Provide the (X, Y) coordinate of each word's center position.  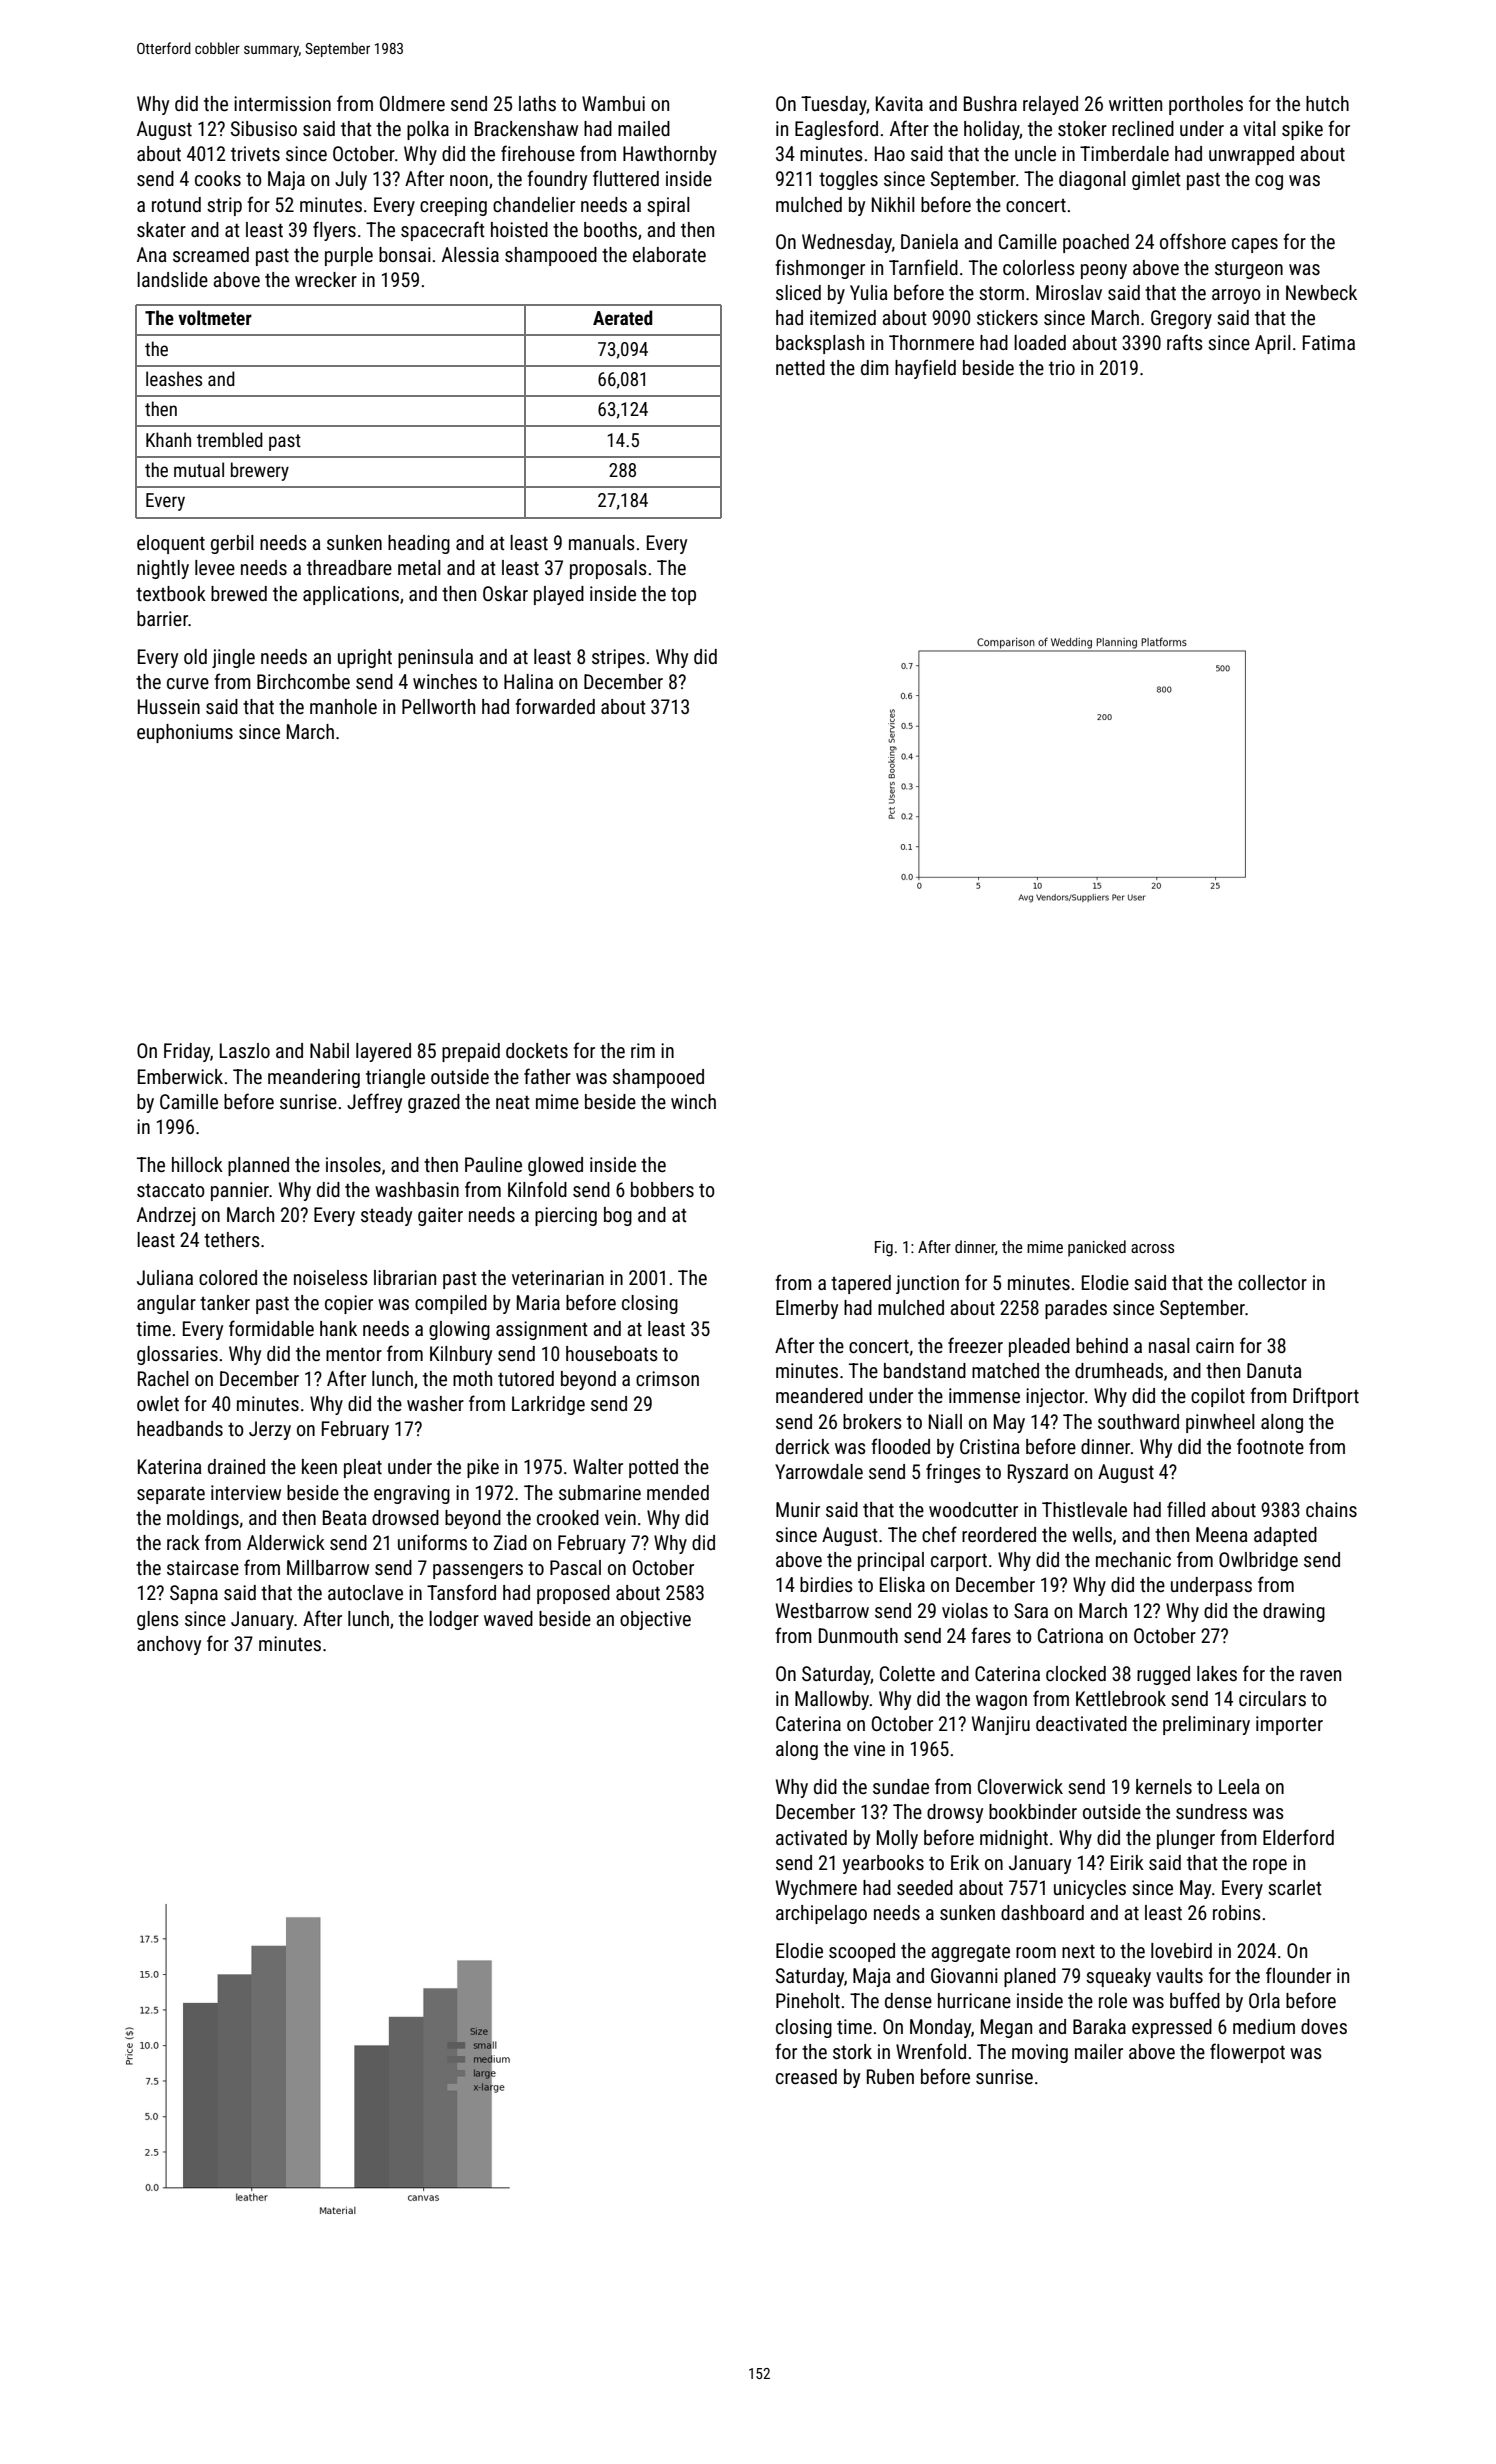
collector (1272, 1282)
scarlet (1295, 1887)
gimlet (1156, 180)
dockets (537, 1050)
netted (800, 367)
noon (469, 180)
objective (655, 1620)
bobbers (662, 1189)
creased (806, 2076)
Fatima (1329, 342)
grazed (434, 1103)
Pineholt (808, 2000)
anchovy (169, 1645)
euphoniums (185, 733)
